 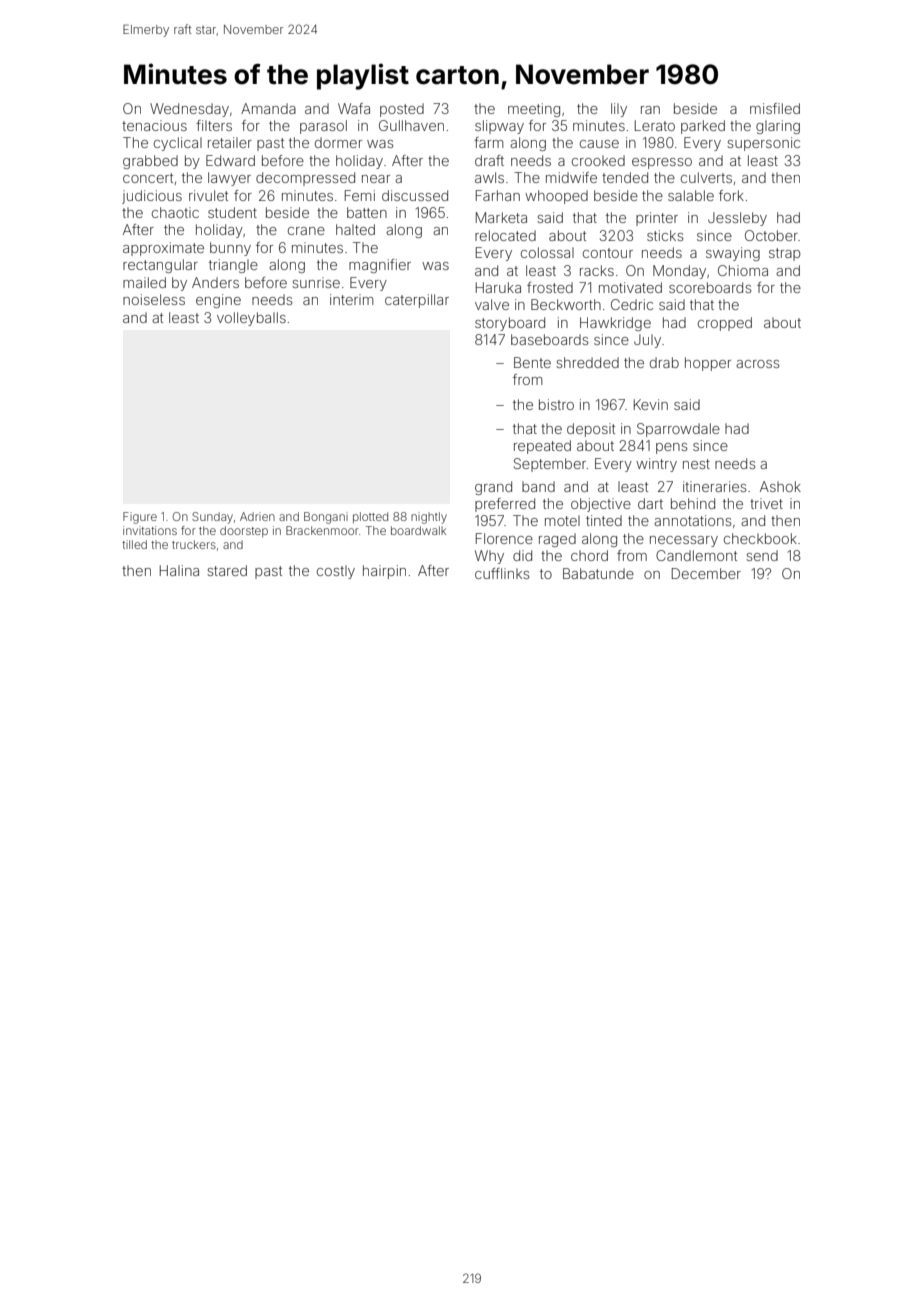 What do you see at coordinates (179, 570) in the screenshot?
I see `Halina` at bounding box center [179, 570].
